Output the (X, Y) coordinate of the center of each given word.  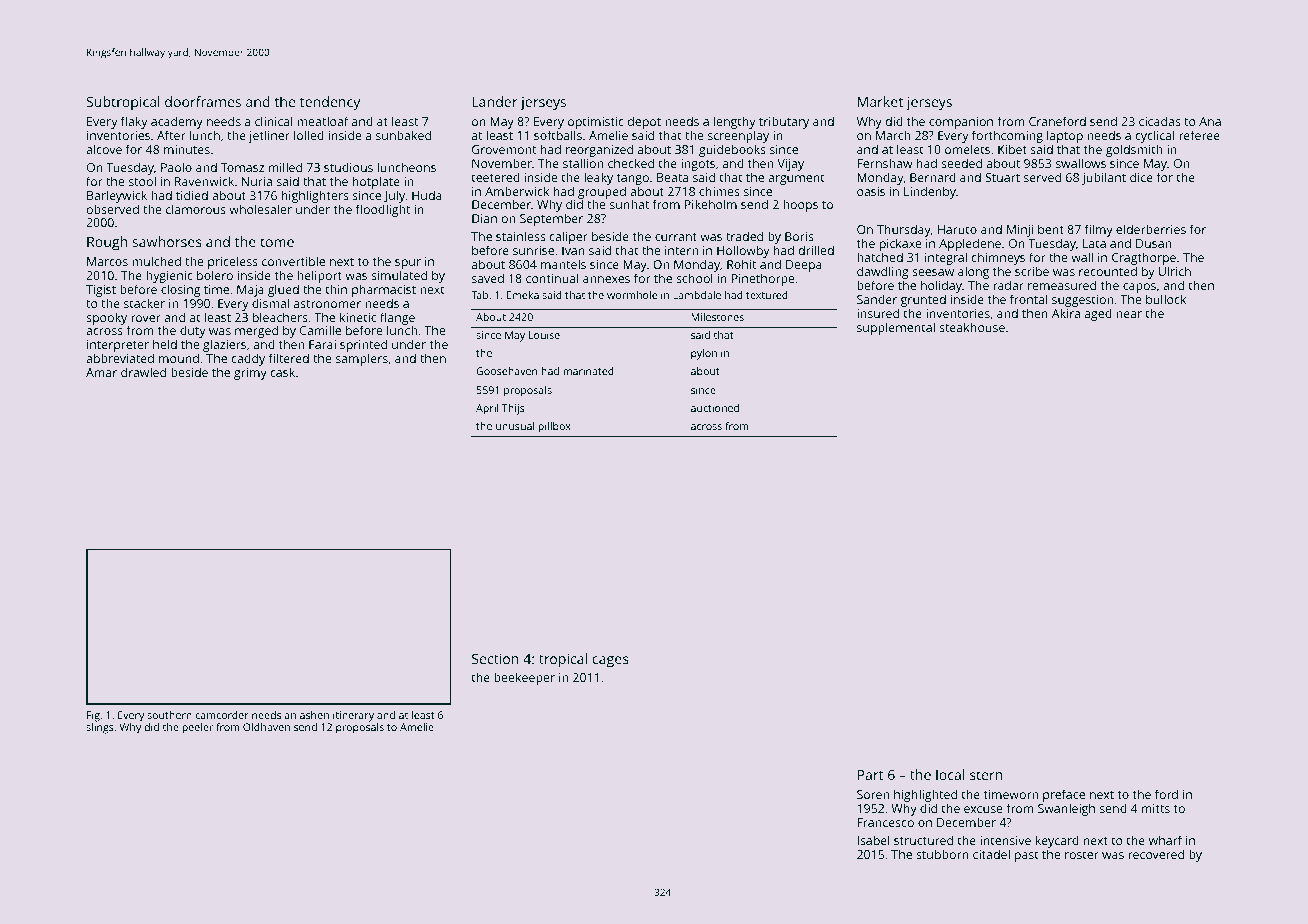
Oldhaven (266, 727)
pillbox (554, 427)
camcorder (222, 715)
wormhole (632, 295)
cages (610, 662)
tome (277, 242)
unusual (515, 426)
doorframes (203, 101)
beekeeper (524, 678)
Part (870, 775)
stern (986, 775)
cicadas (1160, 121)
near (1129, 314)
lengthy (734, 122)
